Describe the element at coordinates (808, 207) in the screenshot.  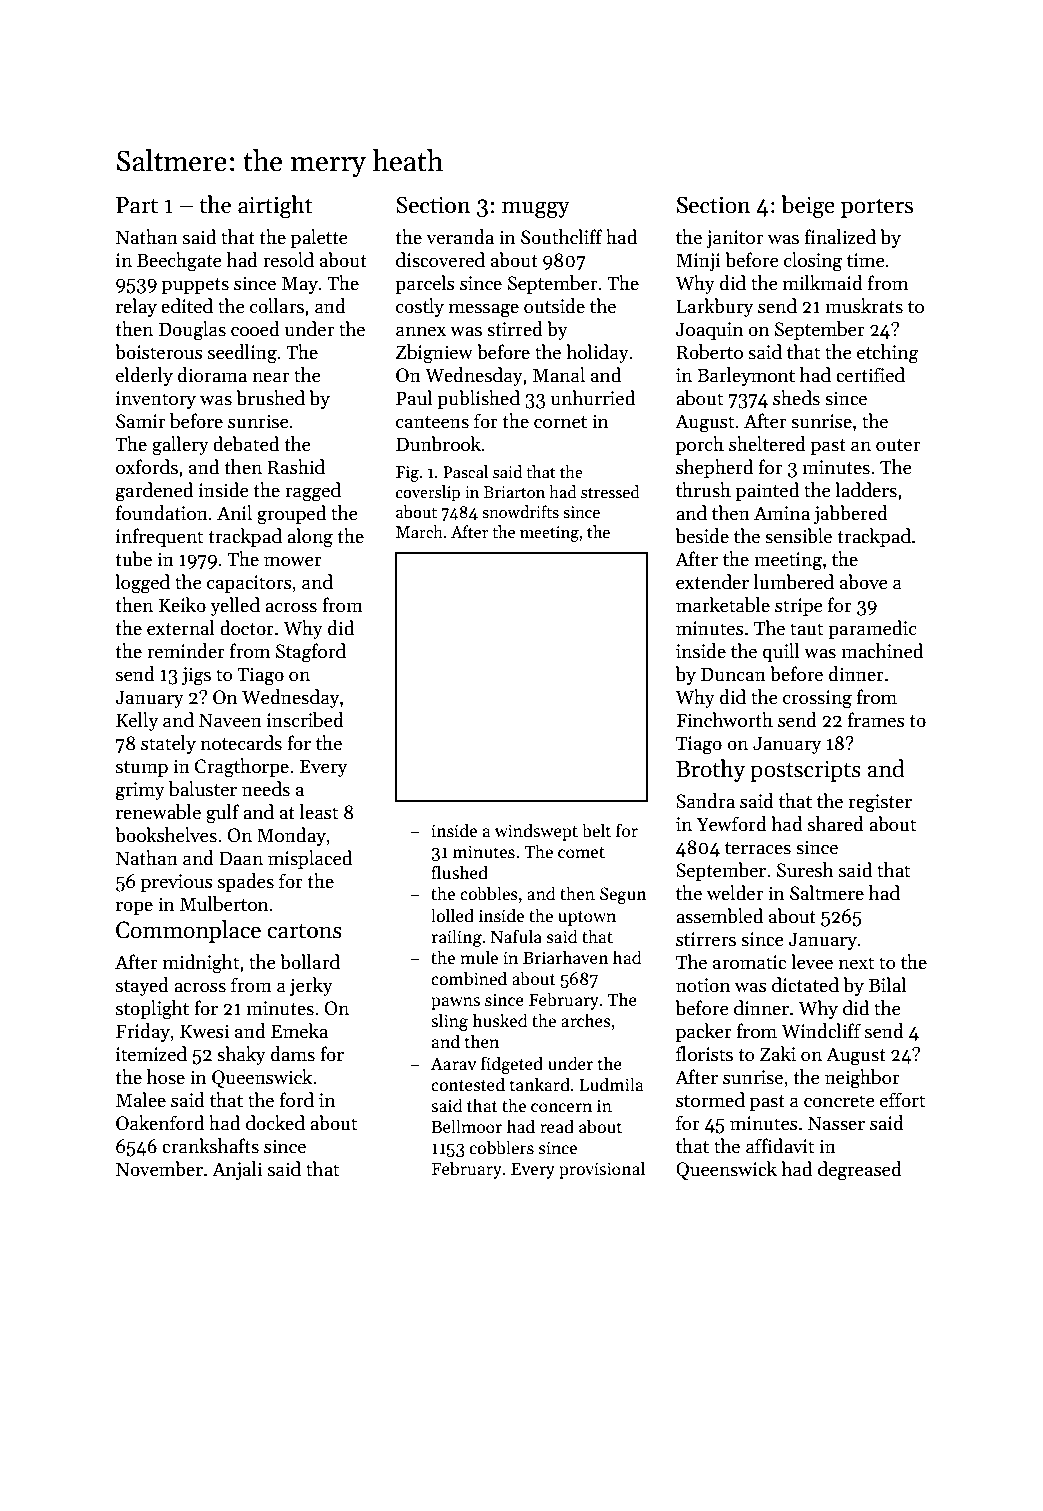
I see `beige` at that location.
